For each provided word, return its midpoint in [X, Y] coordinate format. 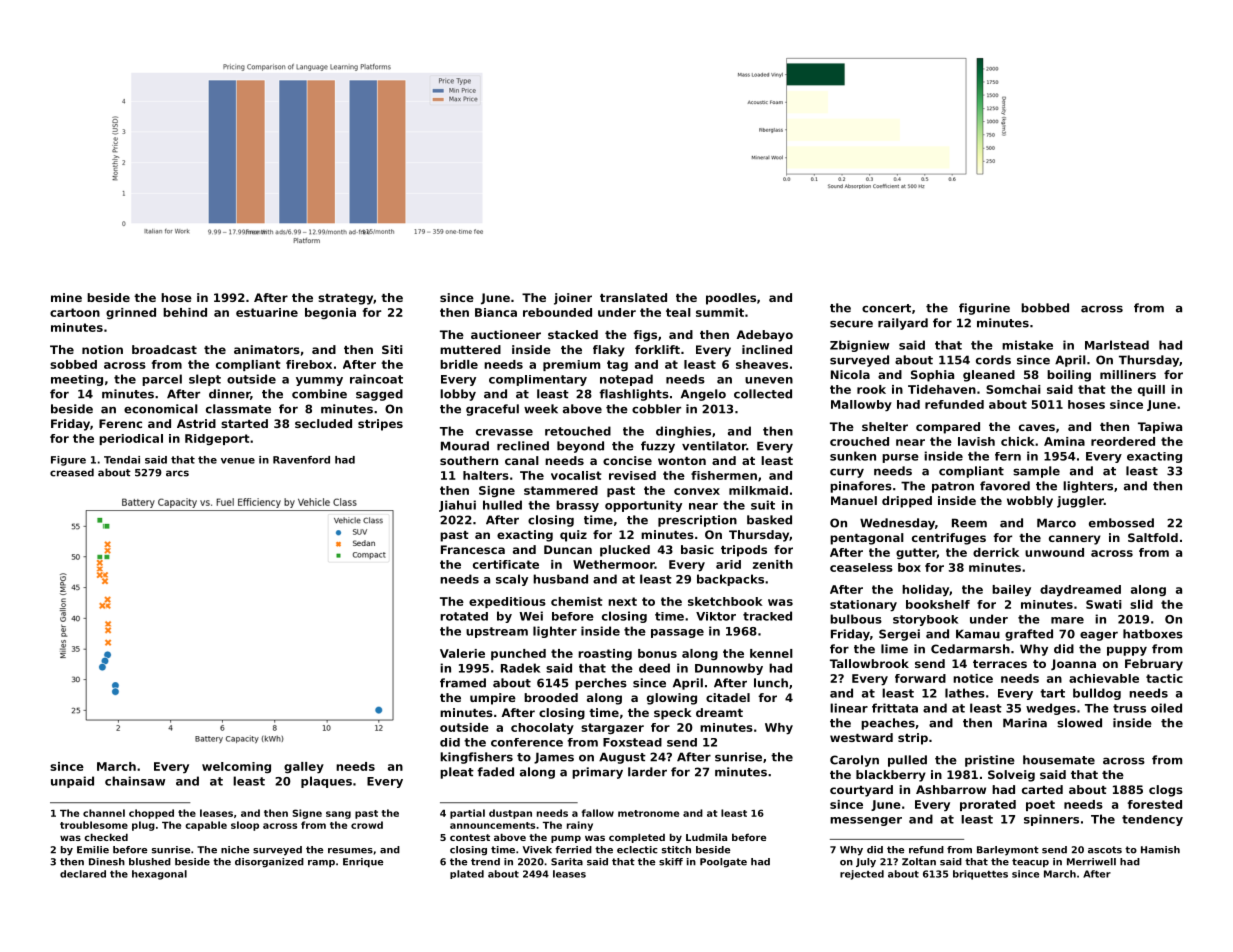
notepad [626, 380]
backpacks [730, 580]
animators [267, 349]
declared [83, 874]
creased [72, 472]
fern [1008, 456]
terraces [1000, 664]
